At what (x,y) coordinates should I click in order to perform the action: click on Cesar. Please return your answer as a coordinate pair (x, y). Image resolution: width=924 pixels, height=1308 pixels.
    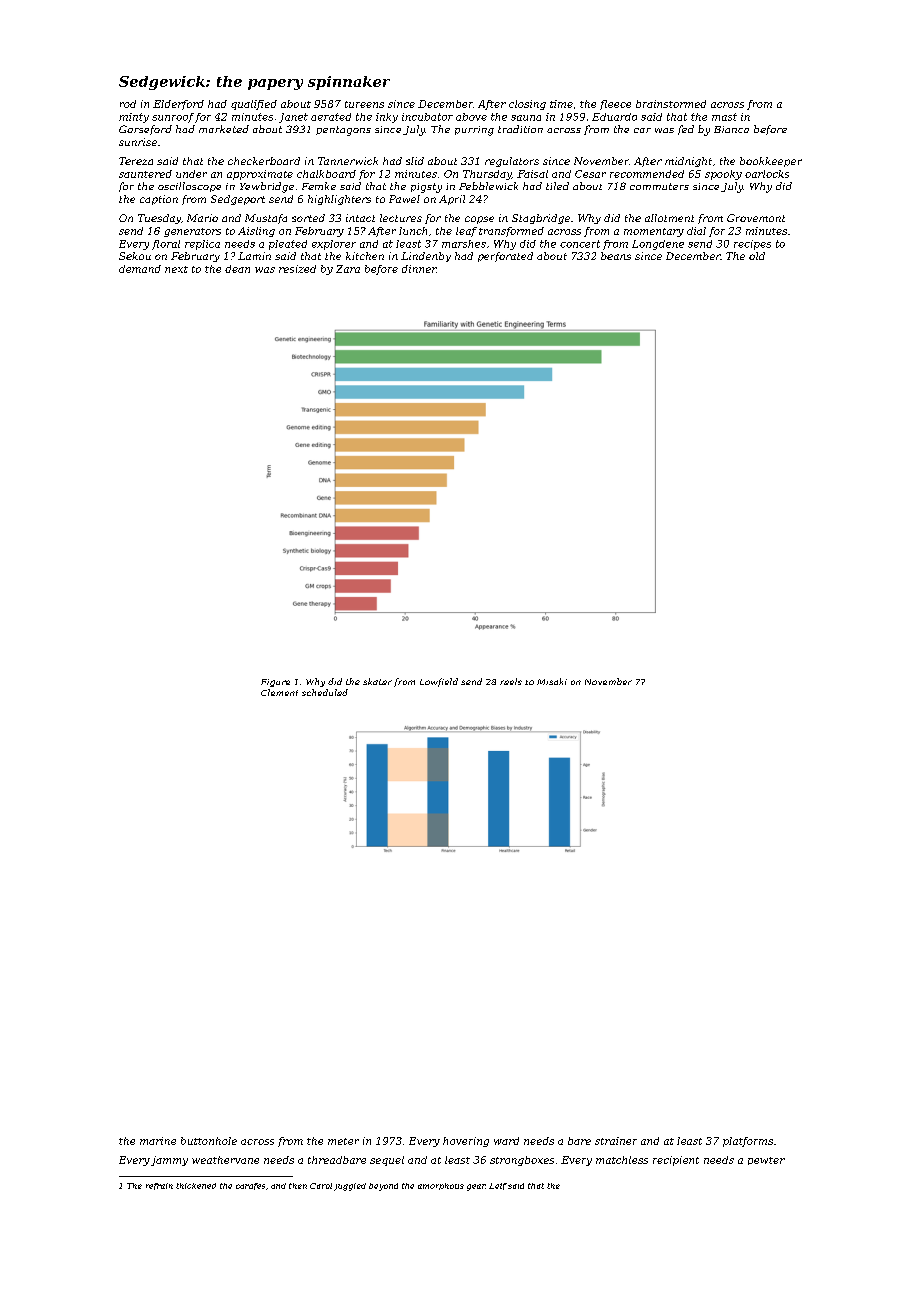
    Looking at the image, I should click on (590, 174).
